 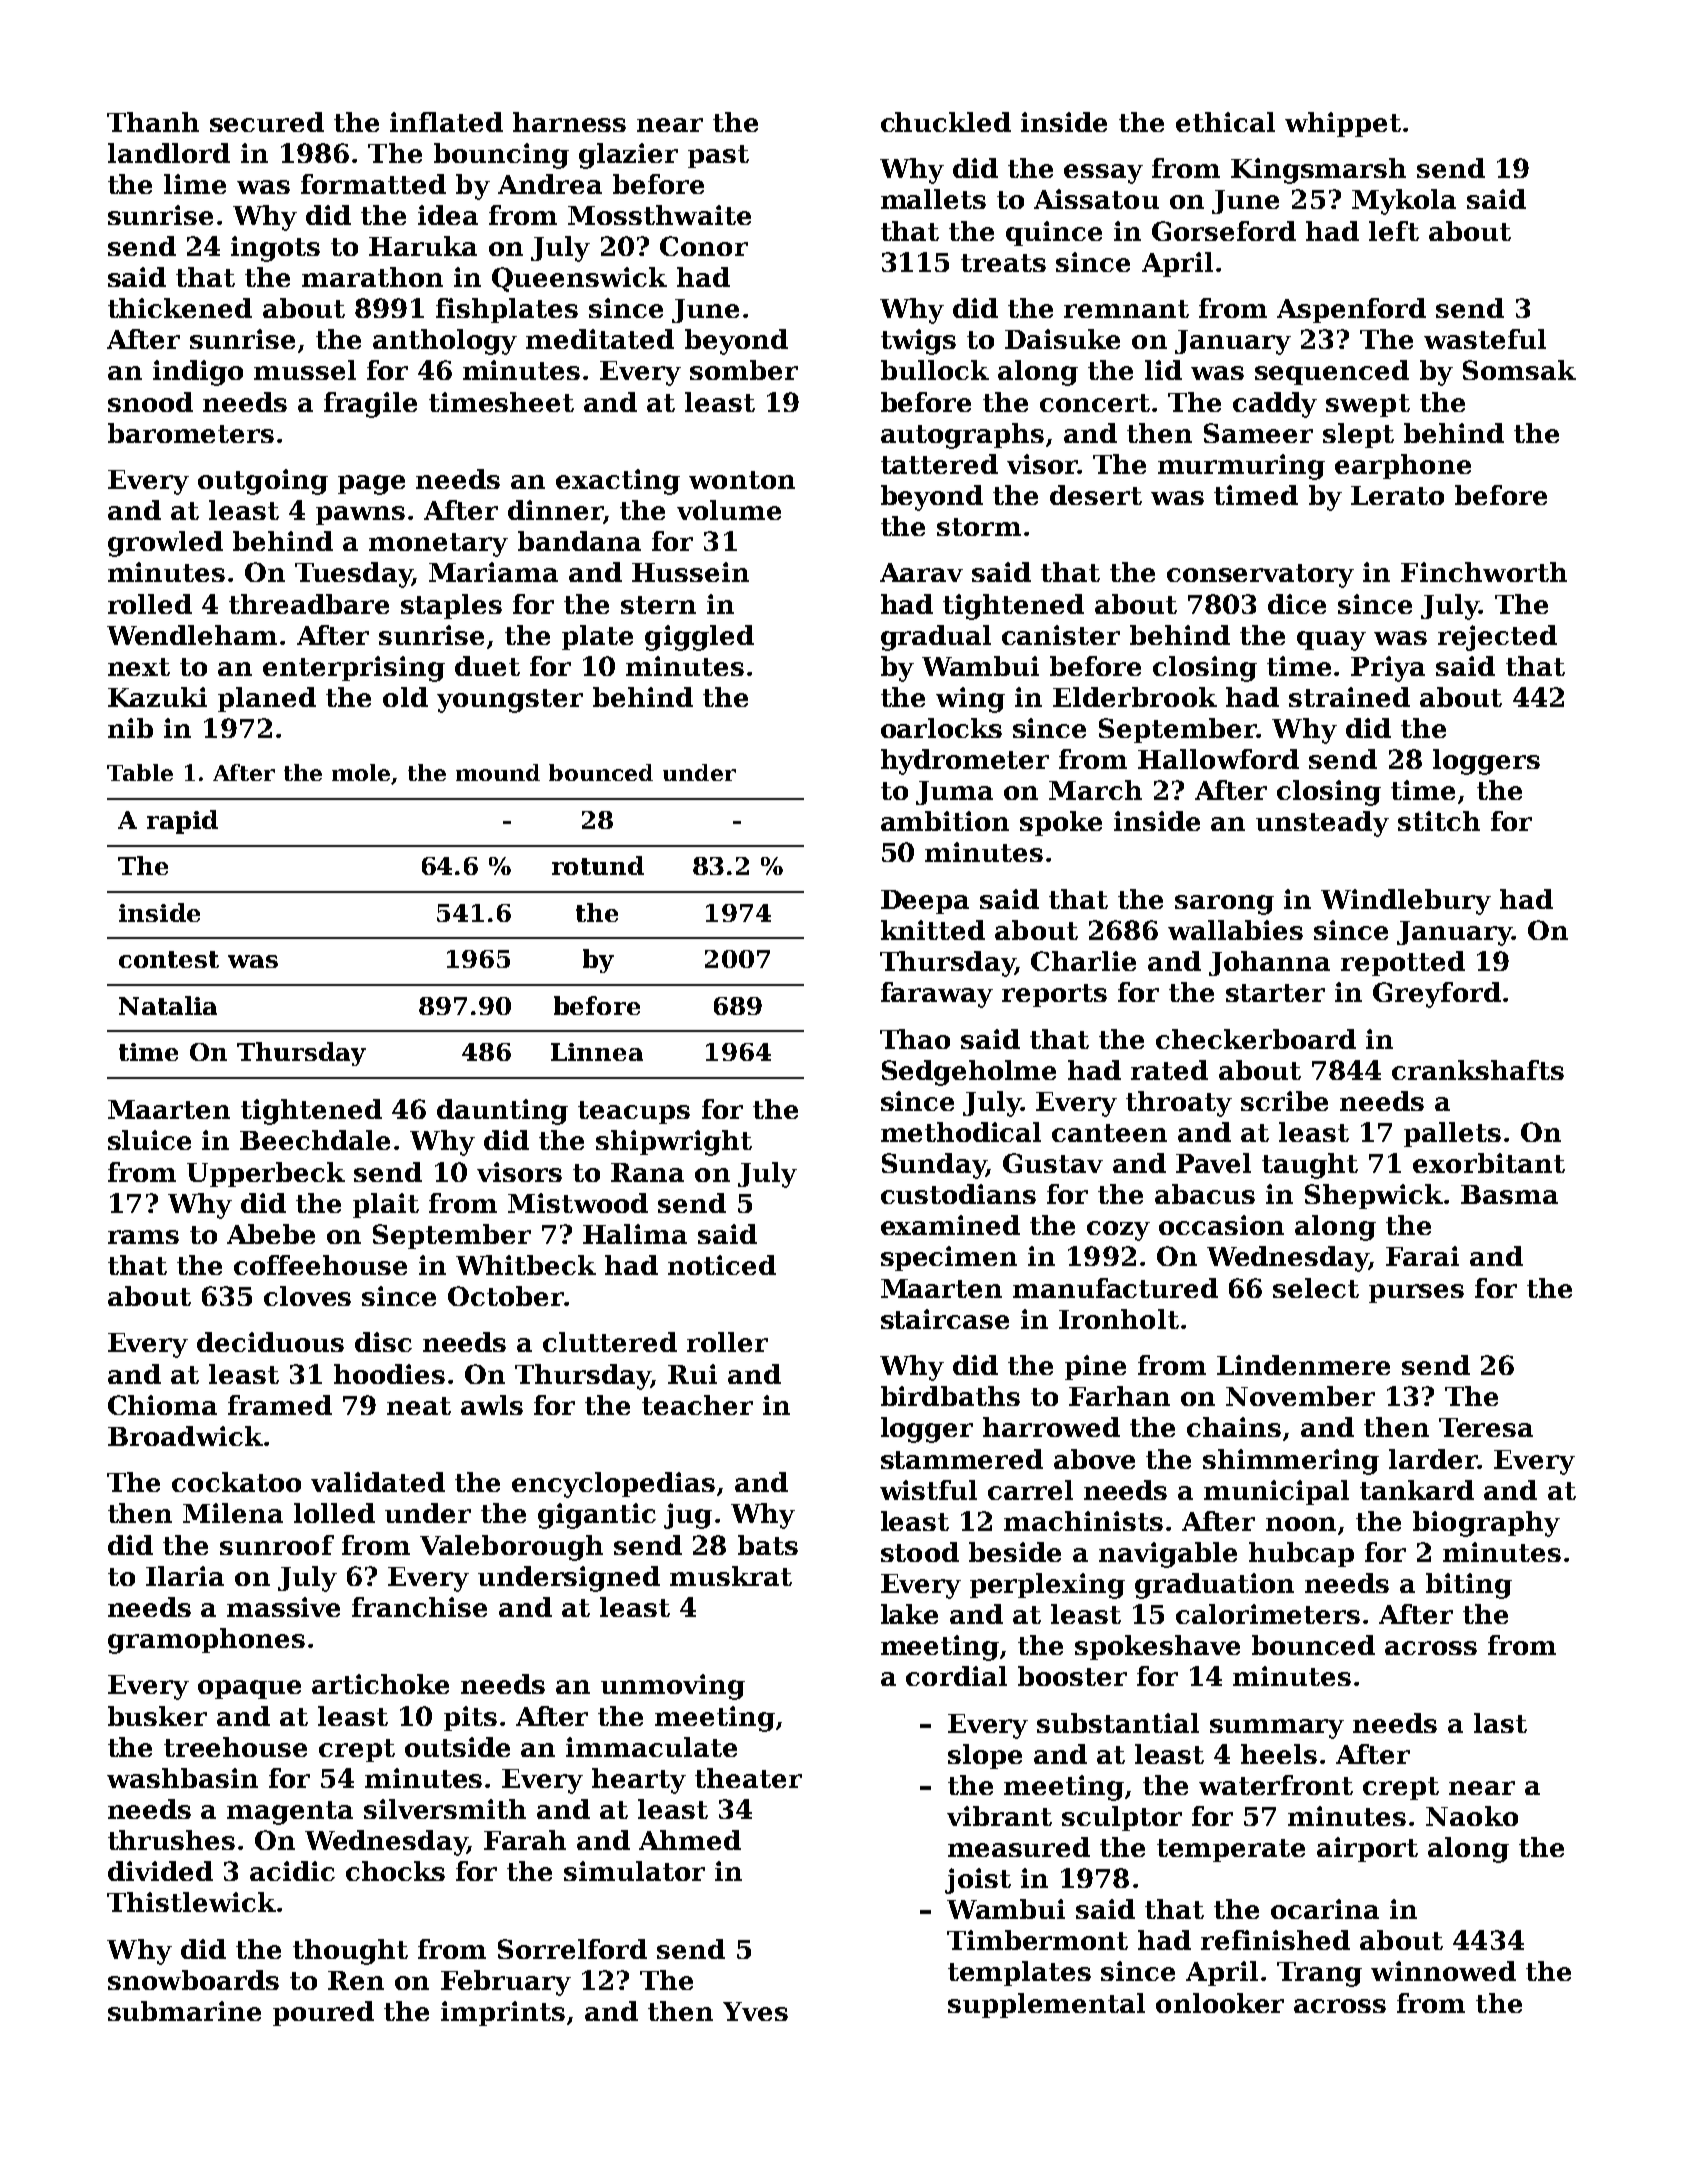 I want to click on whippet, so click(x=1343, y=124).
